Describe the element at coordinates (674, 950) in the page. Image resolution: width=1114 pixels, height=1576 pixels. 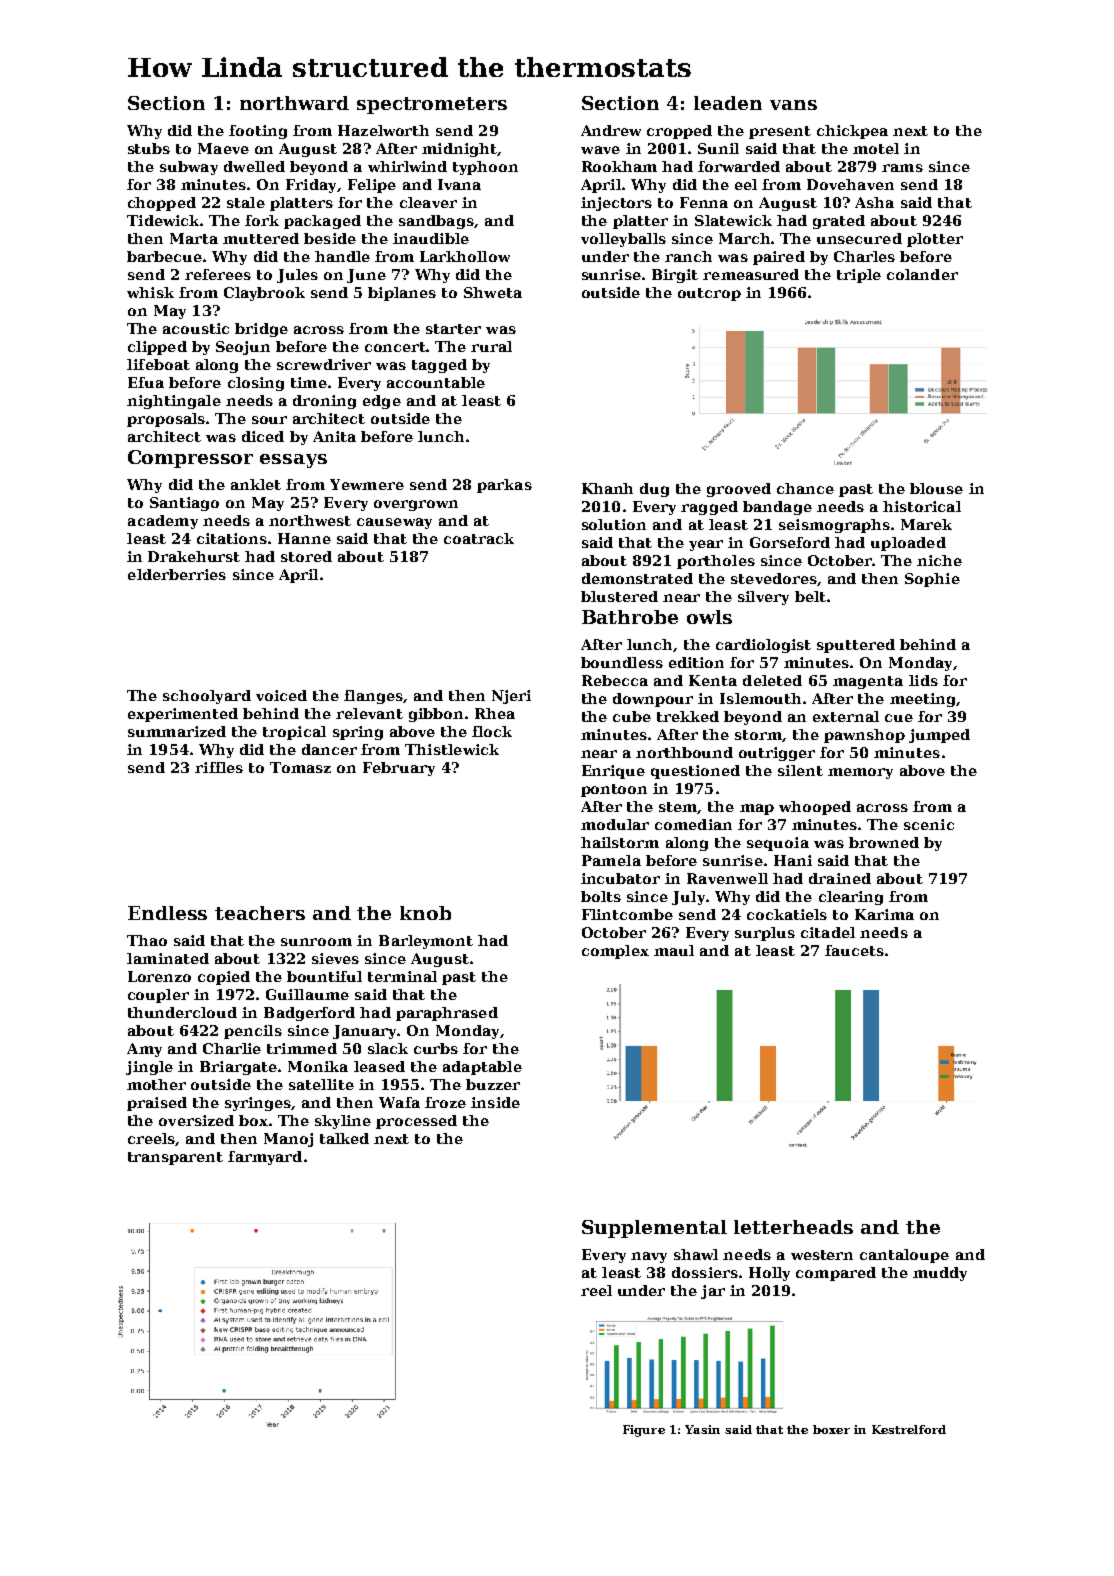
I see `maul` at that location.
